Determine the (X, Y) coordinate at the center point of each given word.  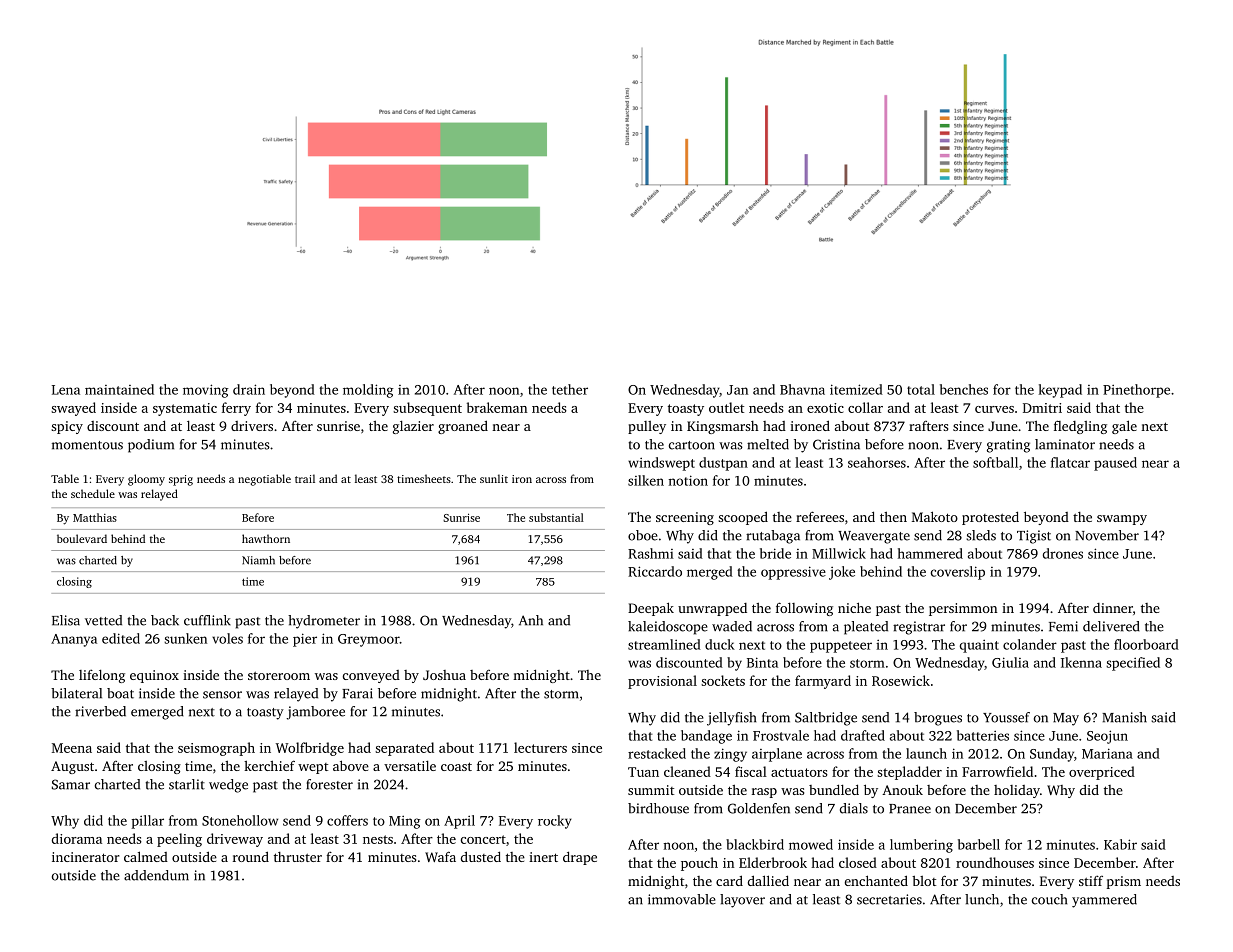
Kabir (1120, 844)
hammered (930, 553)
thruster (298, 857)
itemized (856, 389)
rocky (555, 822)
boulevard (82, 538)
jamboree (315, 713)
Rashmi (651, 553)
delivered (1111, 626)
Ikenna (1081, 662)
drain (249, 389)
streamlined (664, 644)
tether (570, 389)
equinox (154, 676)
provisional (662, 682)
